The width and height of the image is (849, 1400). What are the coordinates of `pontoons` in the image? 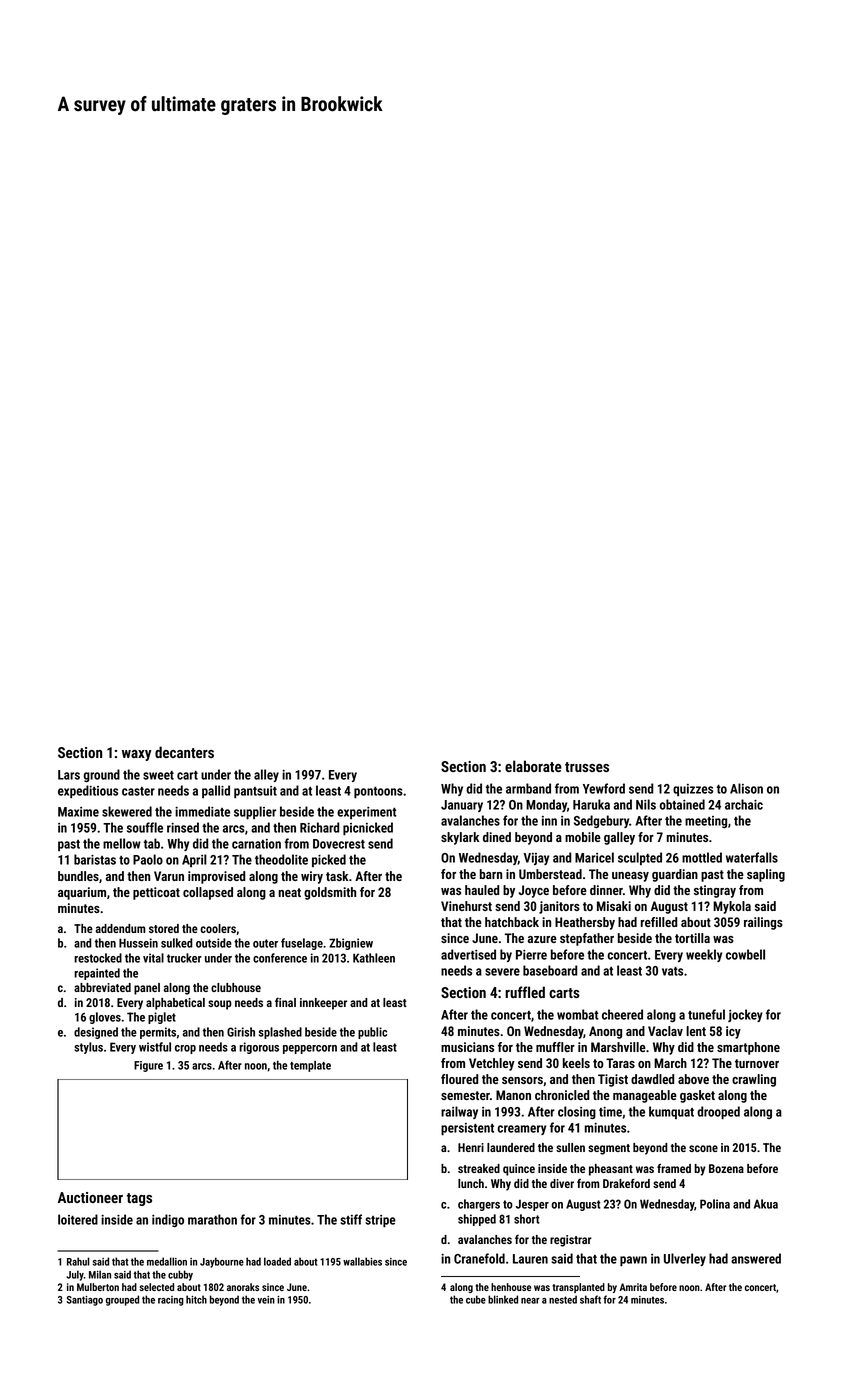 It's located at (378, 792).
